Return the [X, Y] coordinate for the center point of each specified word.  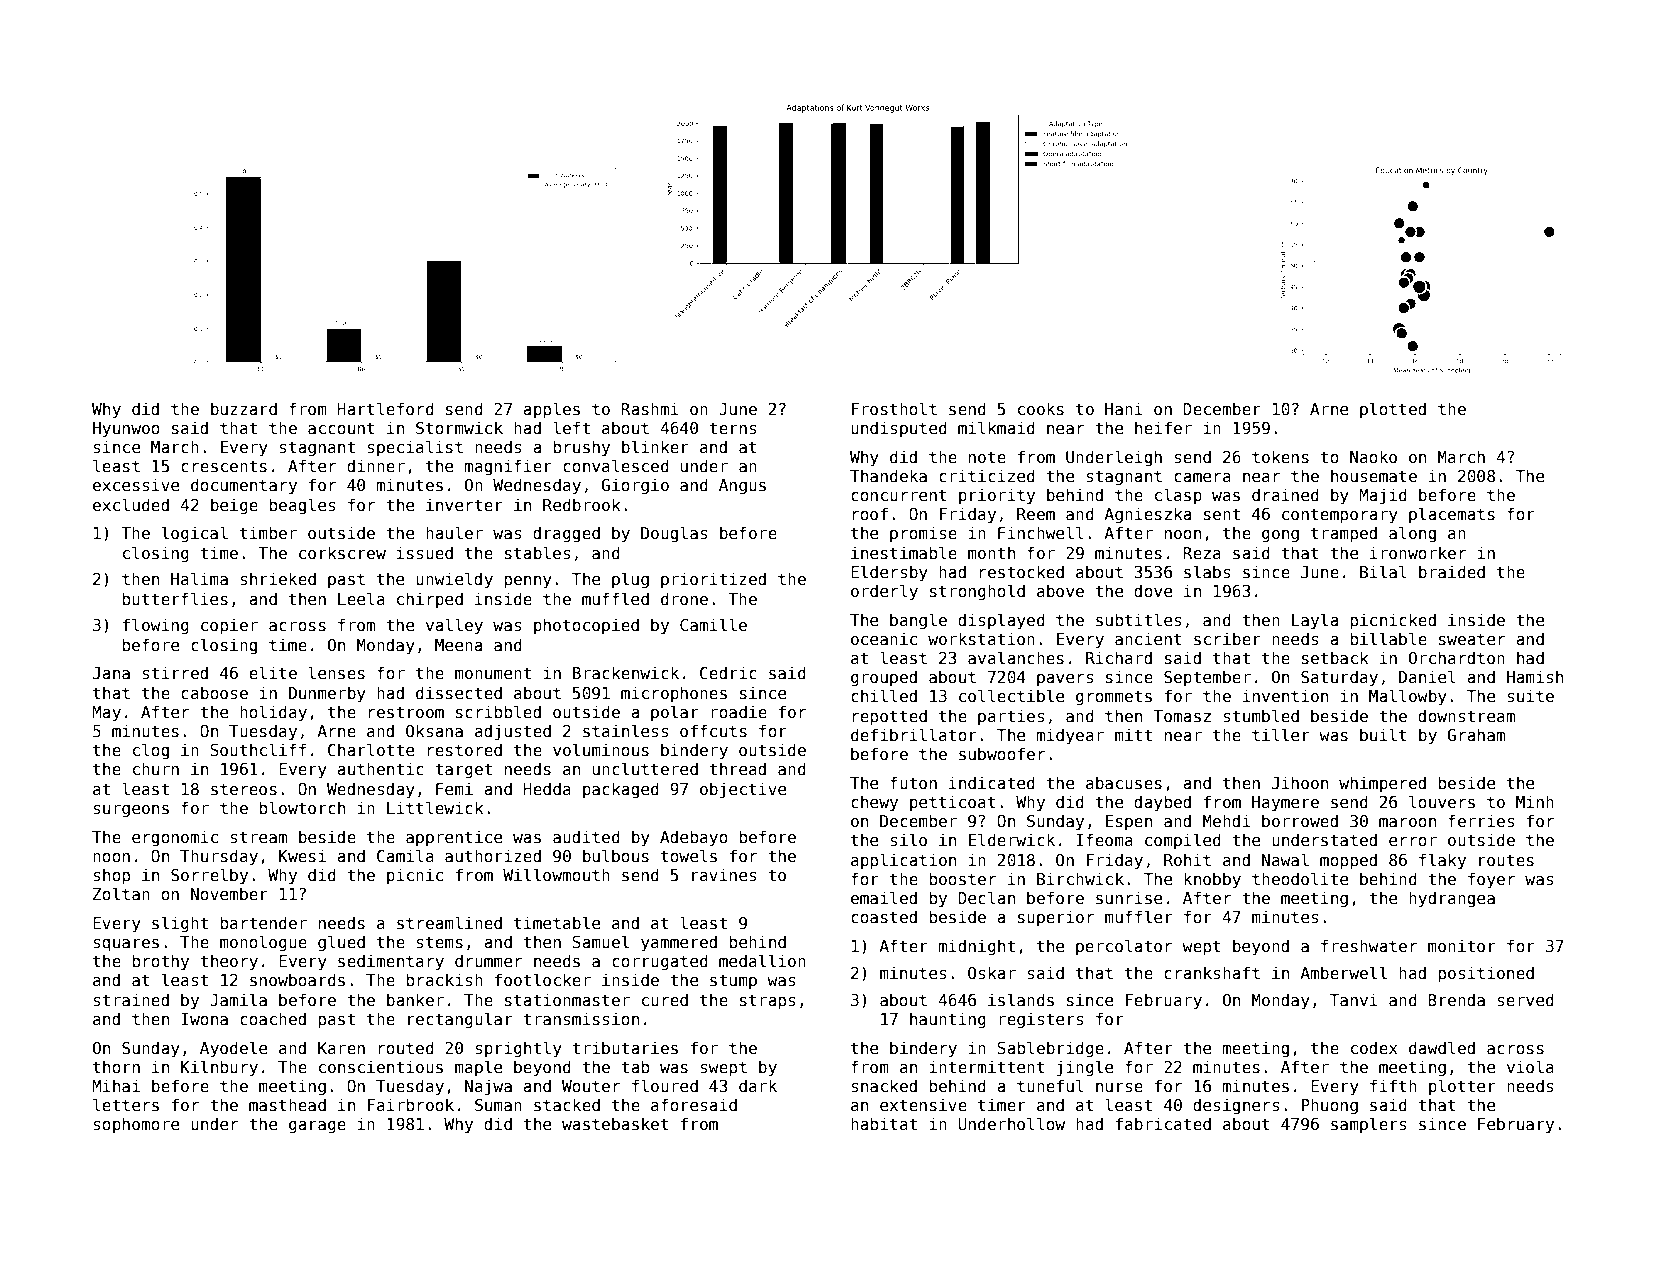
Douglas [674, 534]
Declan [986, 897]
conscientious [381, 1067]
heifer [1163, 427]
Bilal [1383, 571]
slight [180, 924]
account [341, 428]
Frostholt [894, 409]
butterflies [175, 598]
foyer [1491, 880]
